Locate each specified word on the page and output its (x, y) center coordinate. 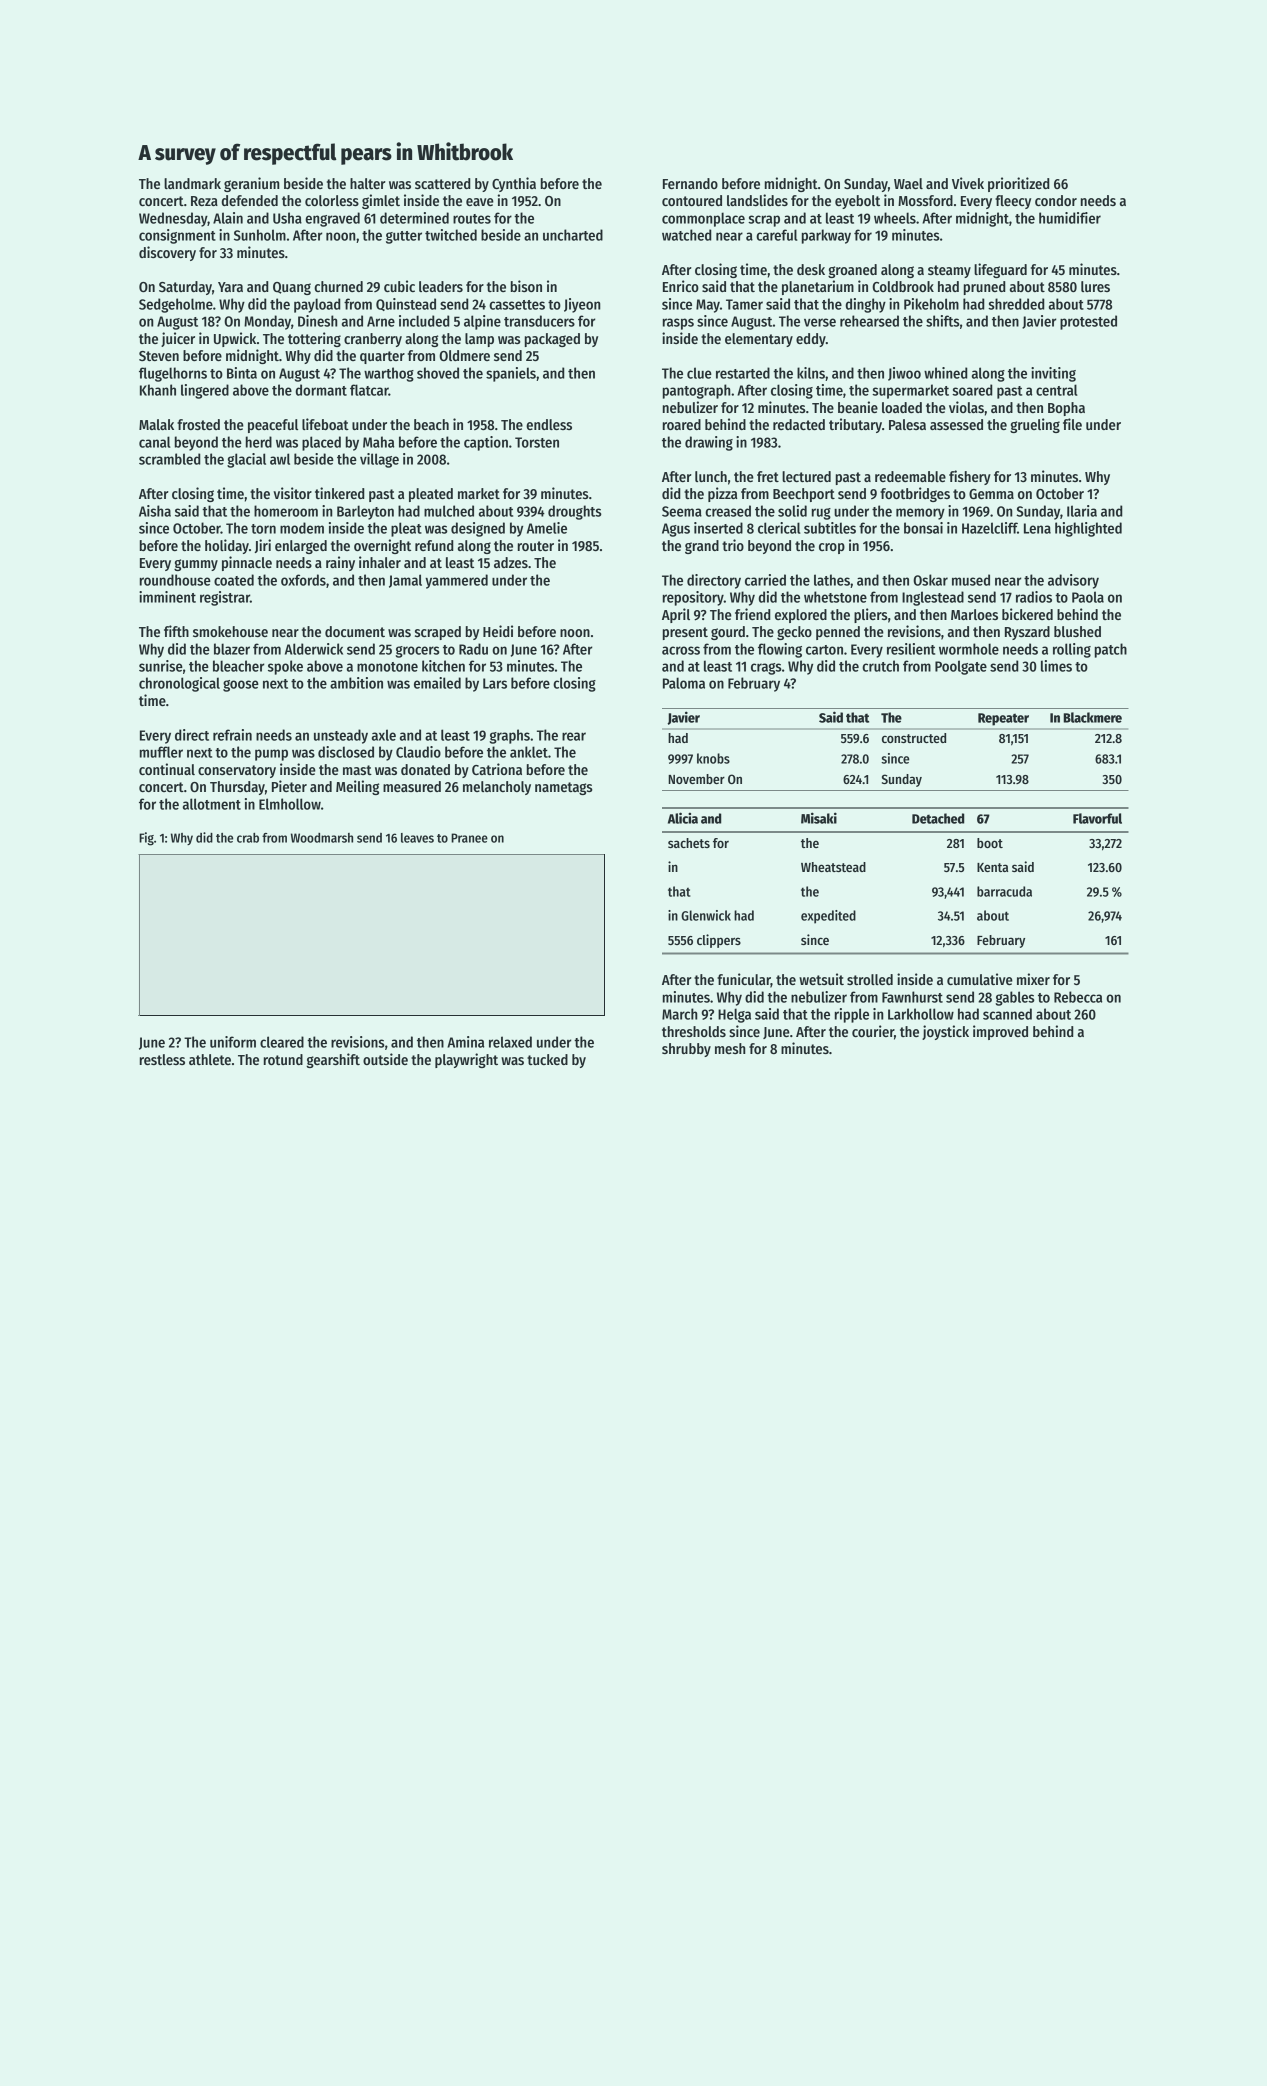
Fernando (690, 183)
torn (263, 529)
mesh (730, 1048)
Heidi (498, 631)
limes (1056, 666)
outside (385, 1059)
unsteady (341, 736)
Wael (908, 183)
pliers (871, 615)
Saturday (185, 288)
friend (752, 614)
